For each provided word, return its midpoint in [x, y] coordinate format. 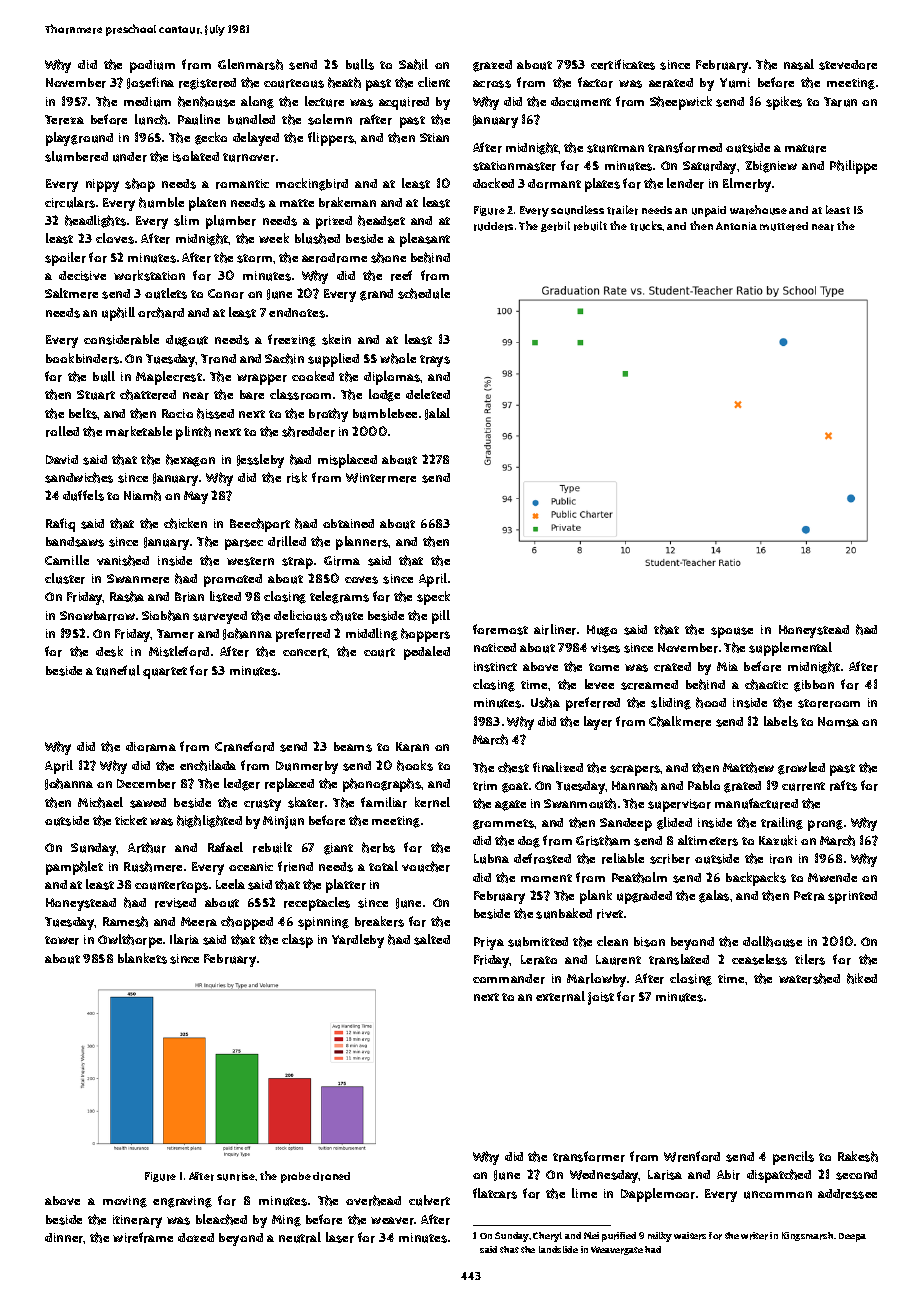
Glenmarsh [250, 64]
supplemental [790, 649]
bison [649, 942]
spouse [732, 632]
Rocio [177, 413]
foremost [500, 629]
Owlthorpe [130, 941]
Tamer [175, 634]
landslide [558, 1249]
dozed [196, 1237]
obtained [348, 523]
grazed [492, 66]
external [560, 996]
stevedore [848, 65]
